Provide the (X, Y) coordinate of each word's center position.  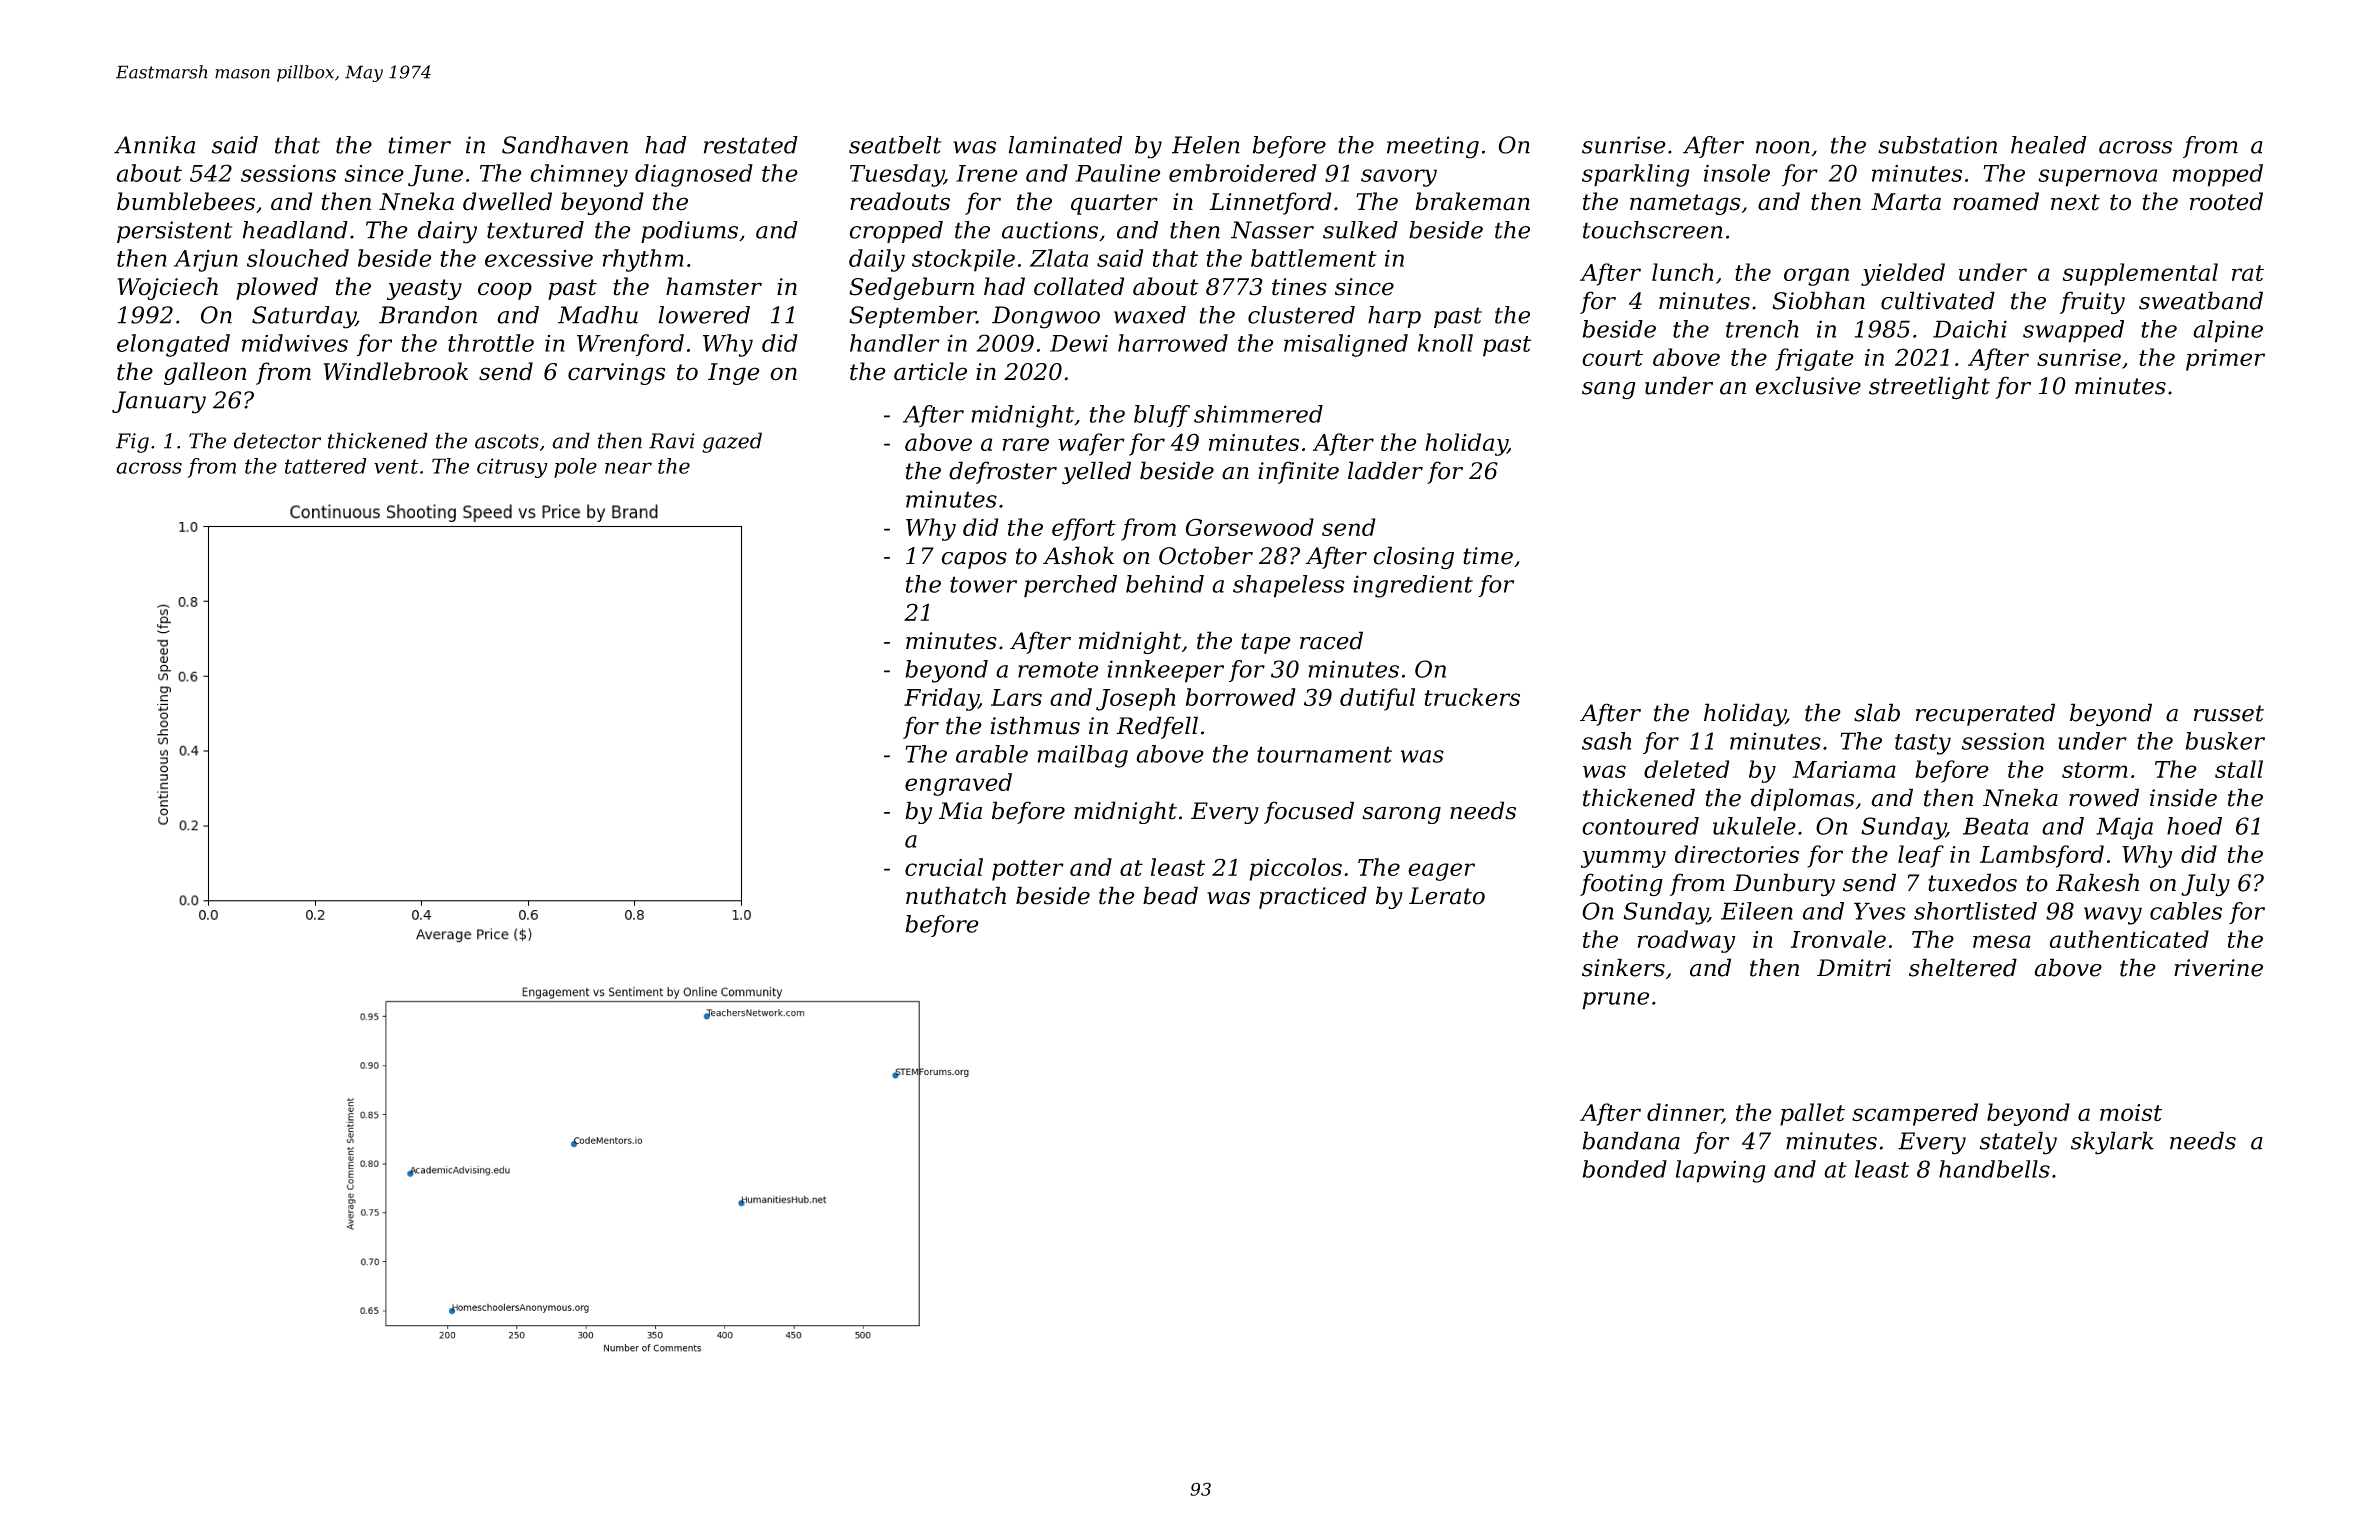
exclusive (1808, 385)
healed (2049, 145)
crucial (944, 867)
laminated (1065, 145)
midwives (295, 343)
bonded (1625, 1169)
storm (2095, 770)
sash (1606, 741)
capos (974, 560)
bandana (1631, 1140)
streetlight (1929, 388)
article (930, 371)
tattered (326, 466)
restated (751, 145)
